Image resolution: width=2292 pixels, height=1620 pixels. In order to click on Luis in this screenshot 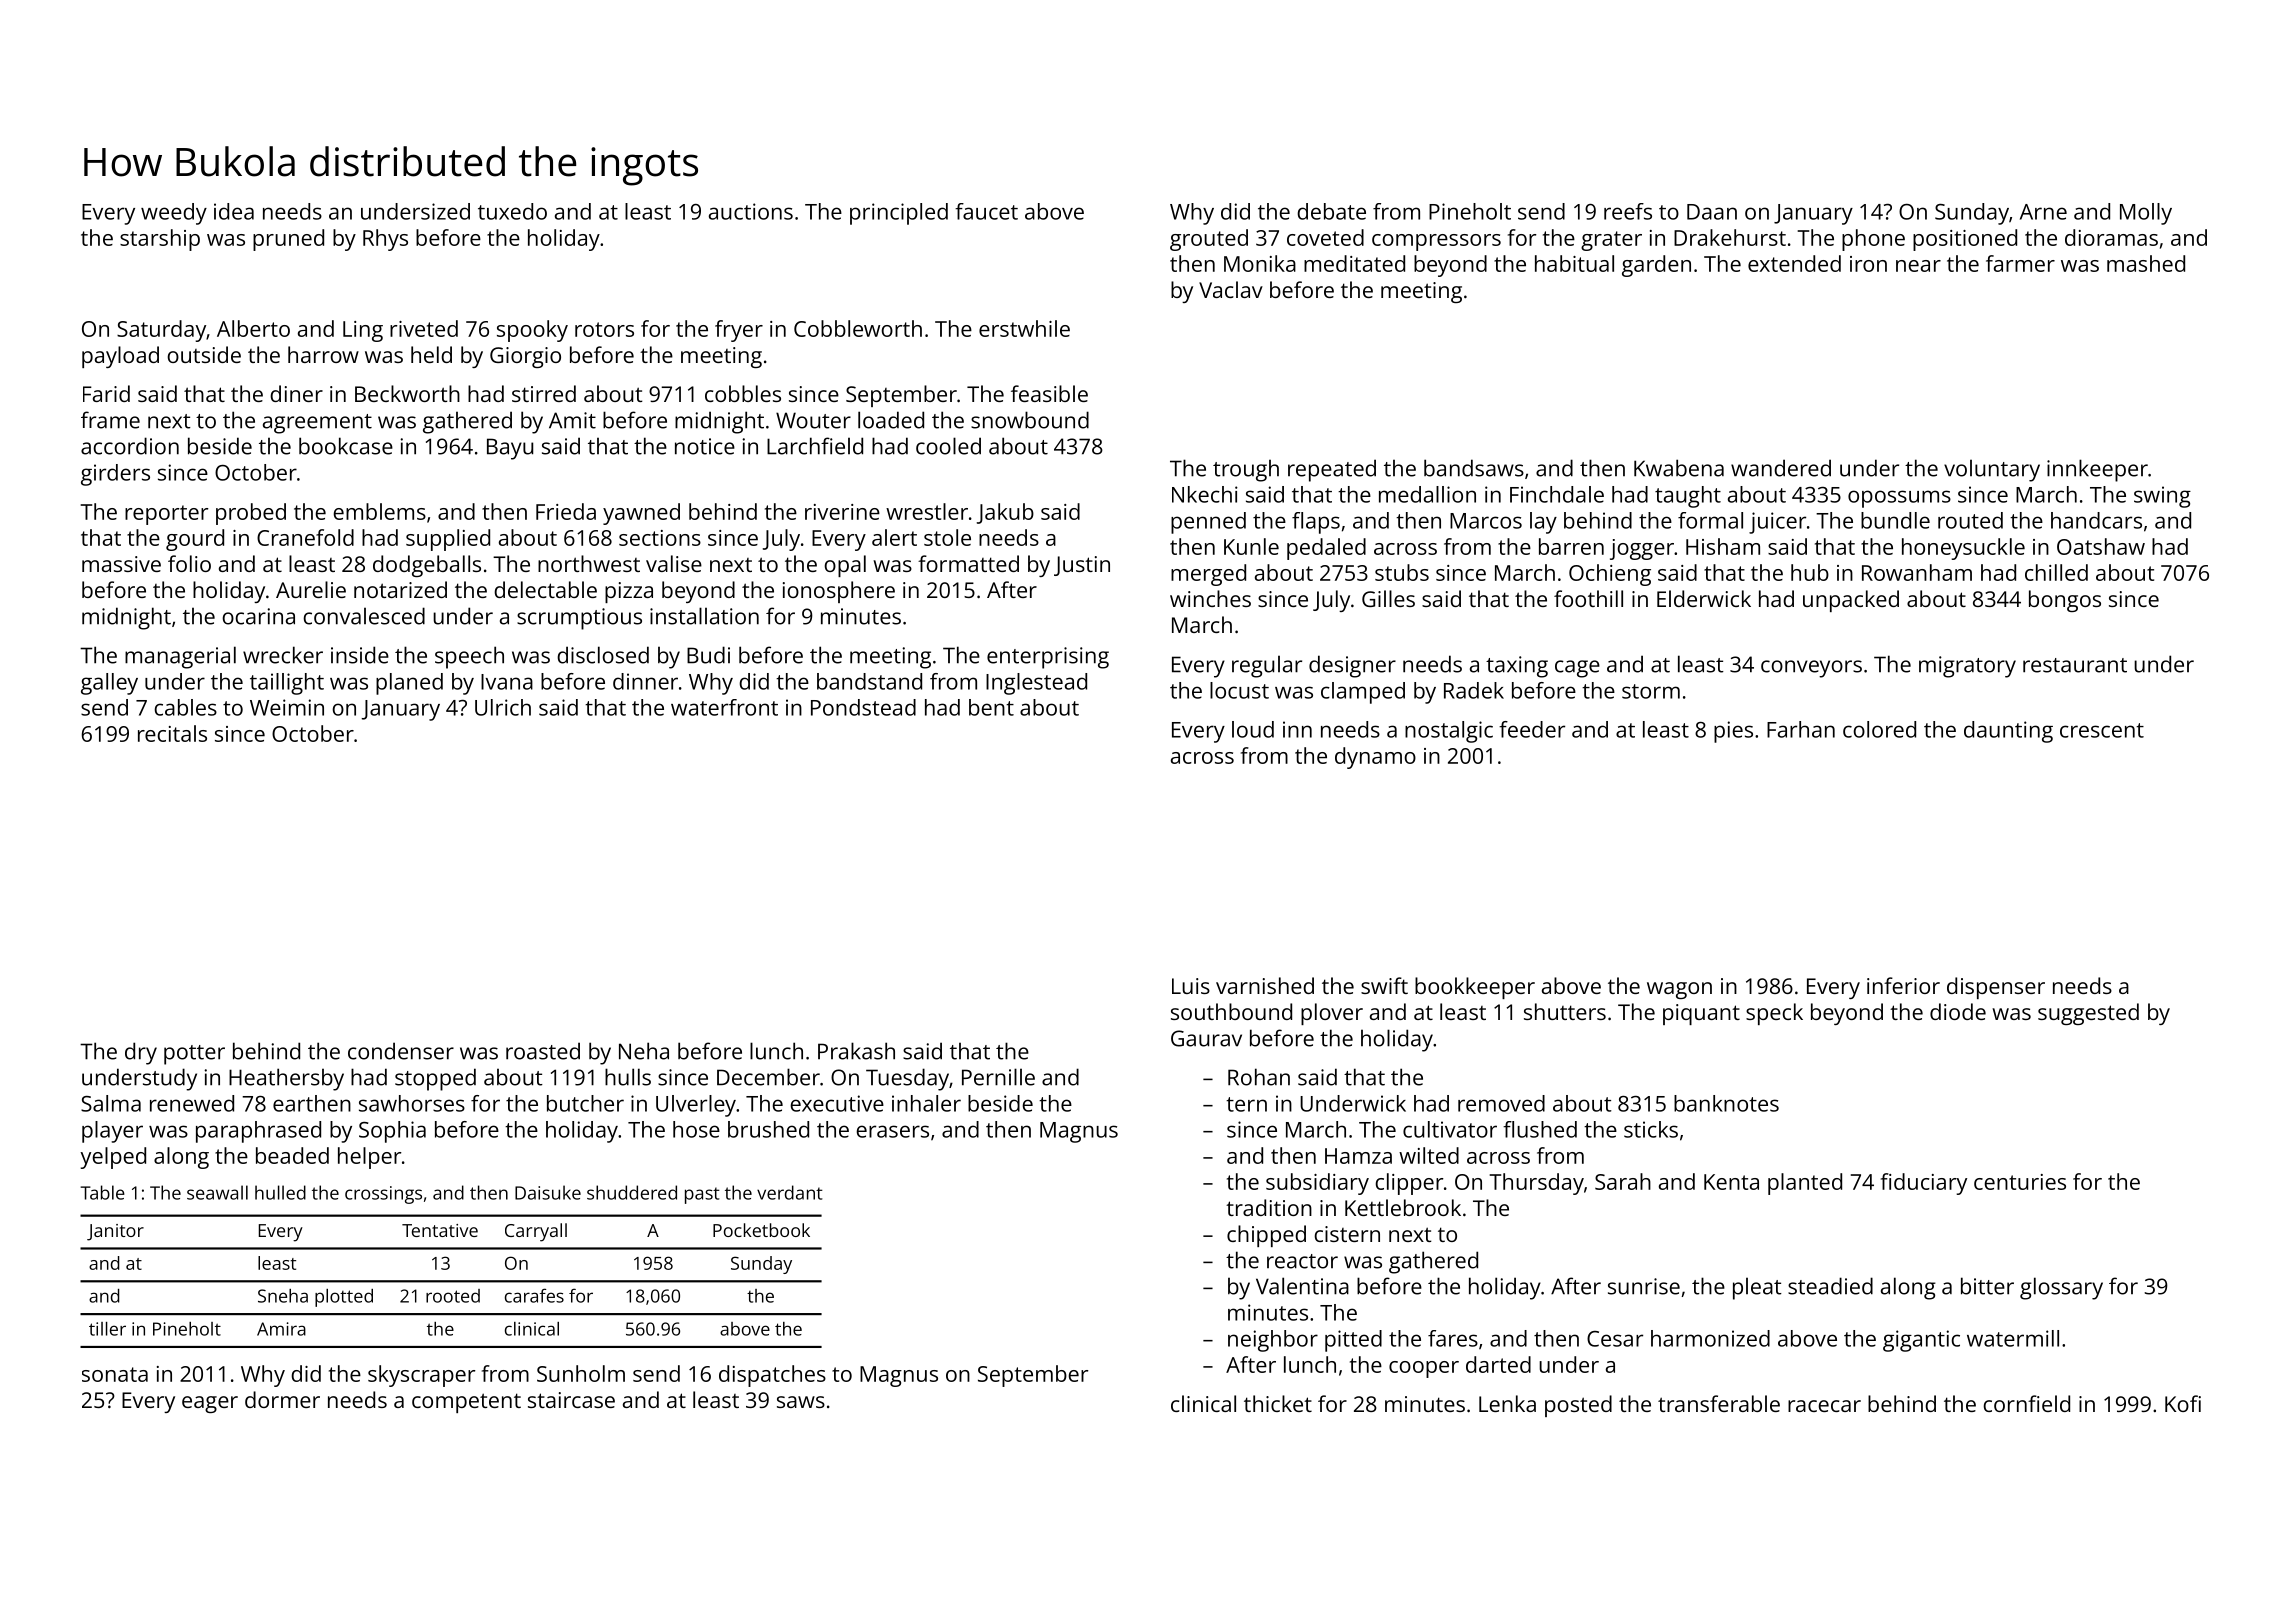, I will do `click(1191, 986)`.
